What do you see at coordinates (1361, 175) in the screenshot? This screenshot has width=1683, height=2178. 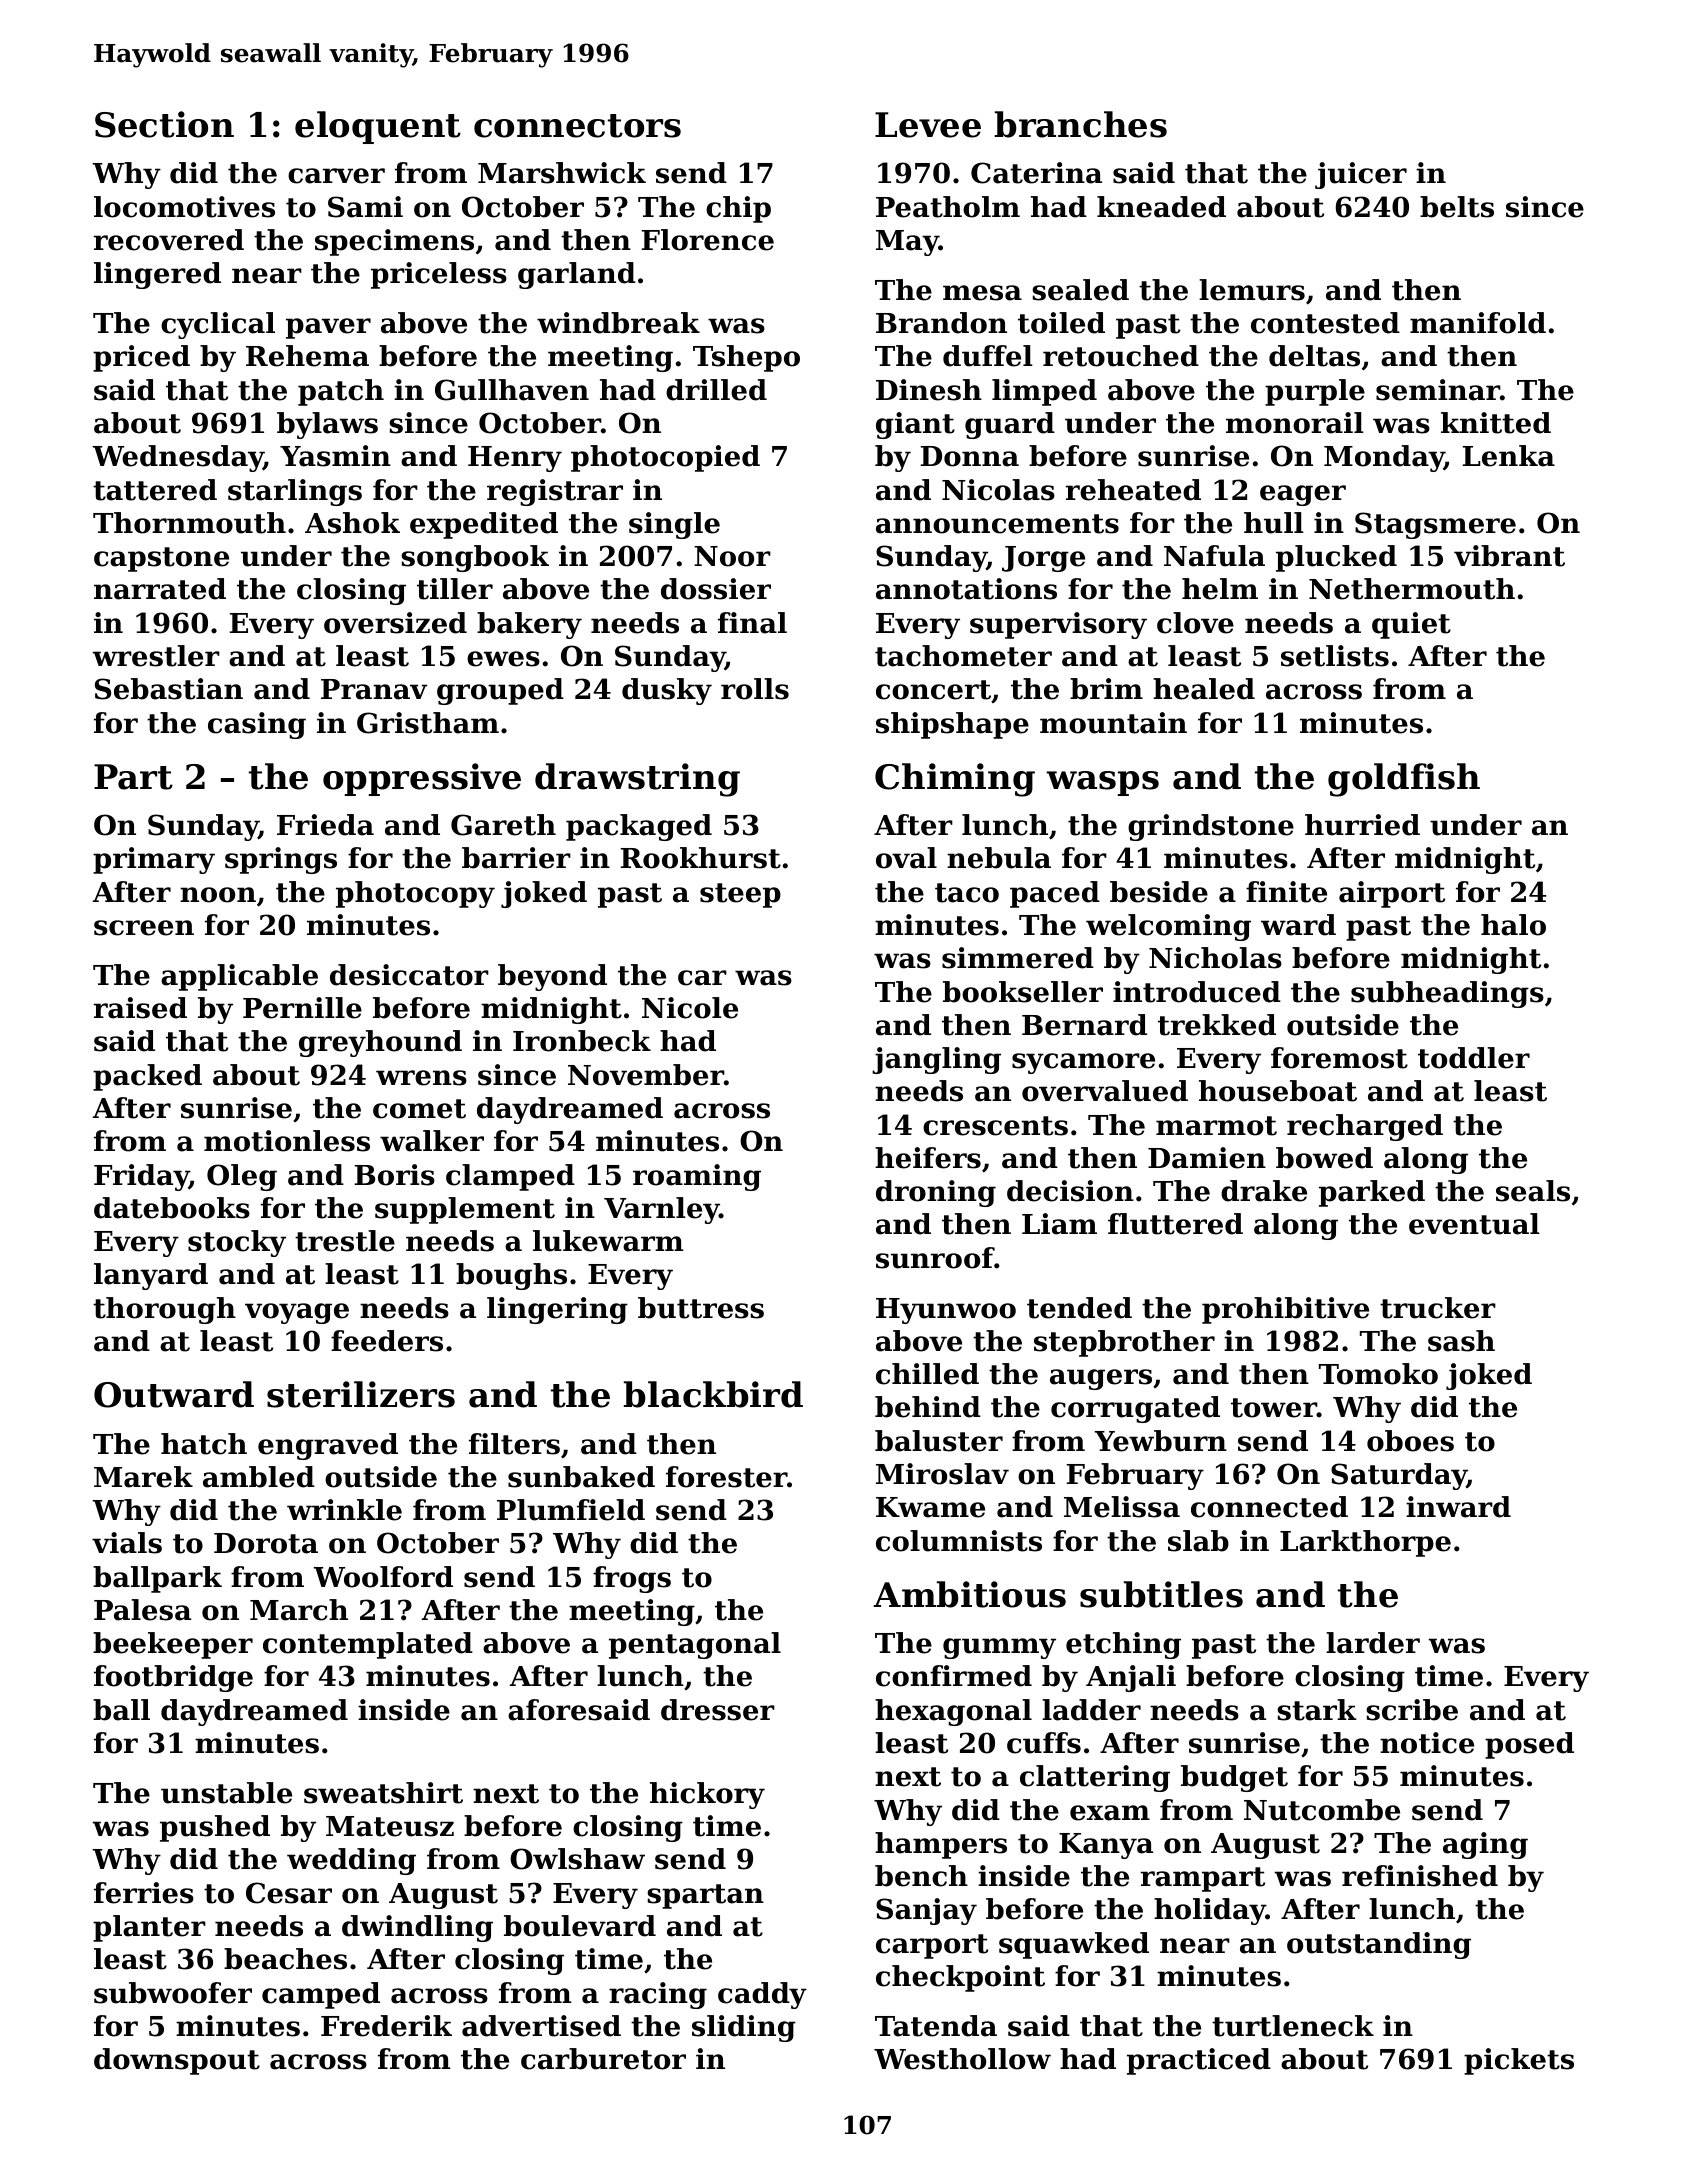 I see `juicer` at bounding box center [1361, 175].
